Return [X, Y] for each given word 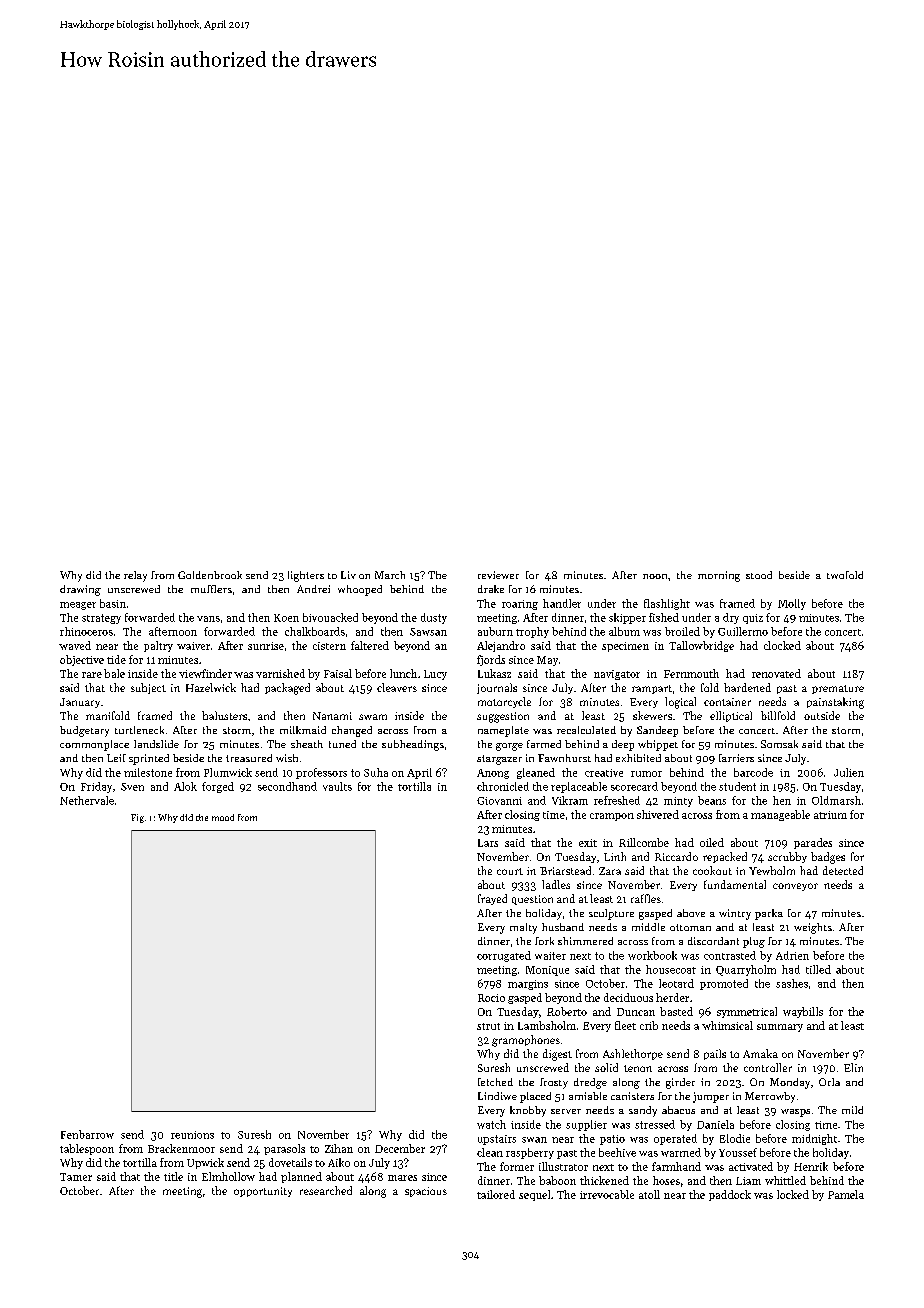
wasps [795, 1113]
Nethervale [87, 800]
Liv [348, 575]
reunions [192, 1135]
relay [135, 576]
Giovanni [499, 801]
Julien [849, 772]
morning [719, 576]
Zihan [339, 1148]
